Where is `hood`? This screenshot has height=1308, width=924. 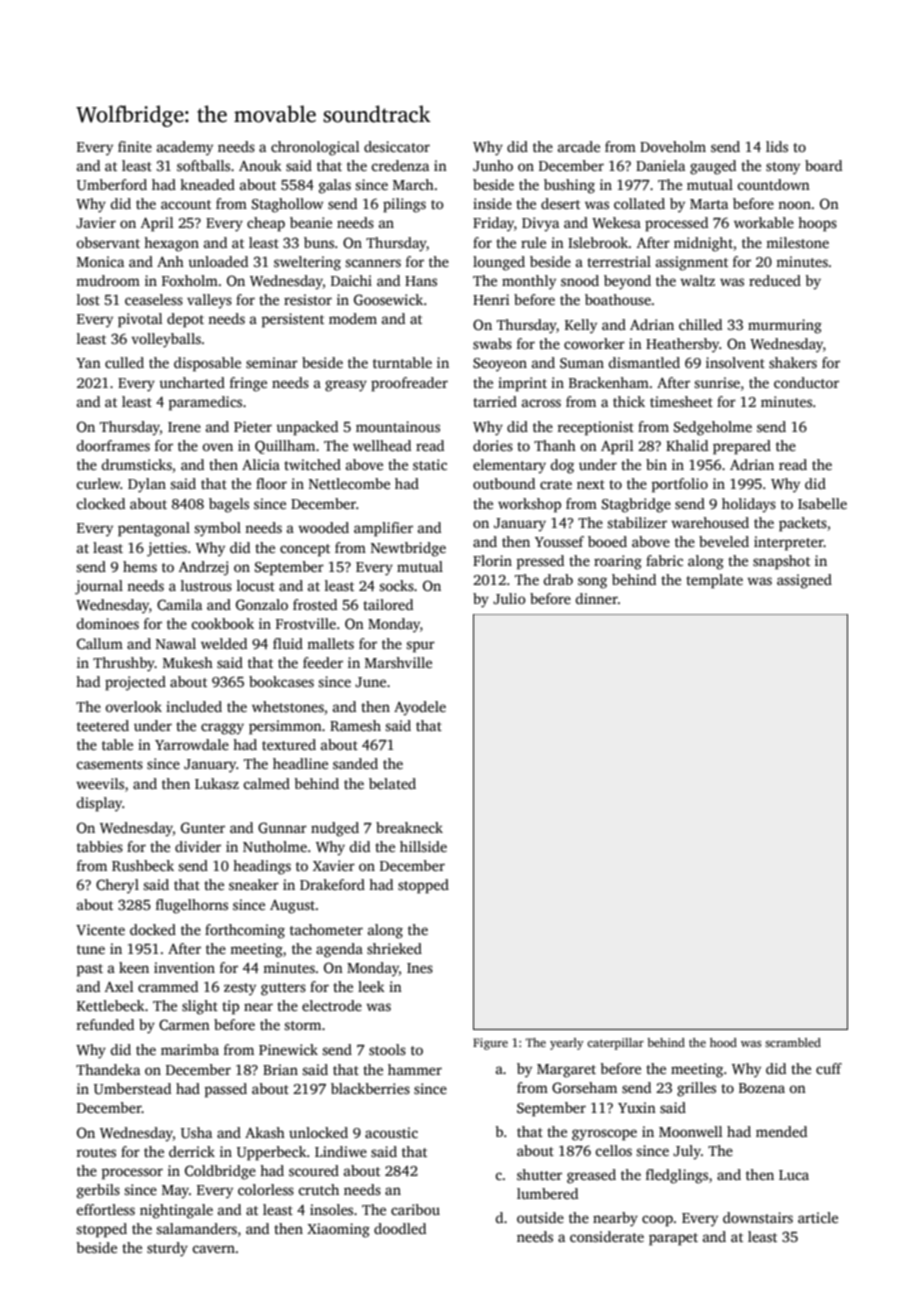
hood is located at coordinates (723, 1042).
